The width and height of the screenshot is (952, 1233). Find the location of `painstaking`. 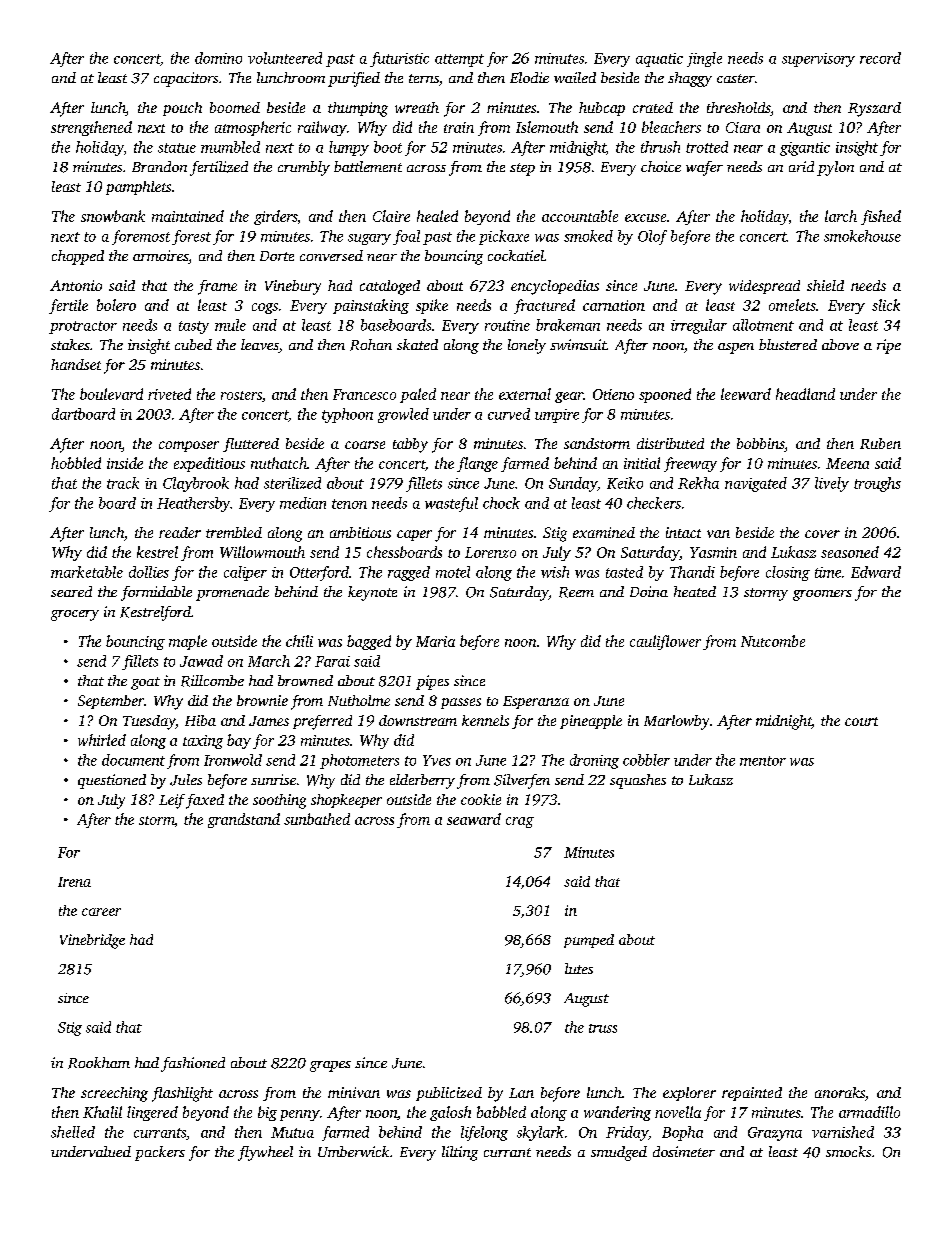

painstaking is located at coordinates (371, 306).
